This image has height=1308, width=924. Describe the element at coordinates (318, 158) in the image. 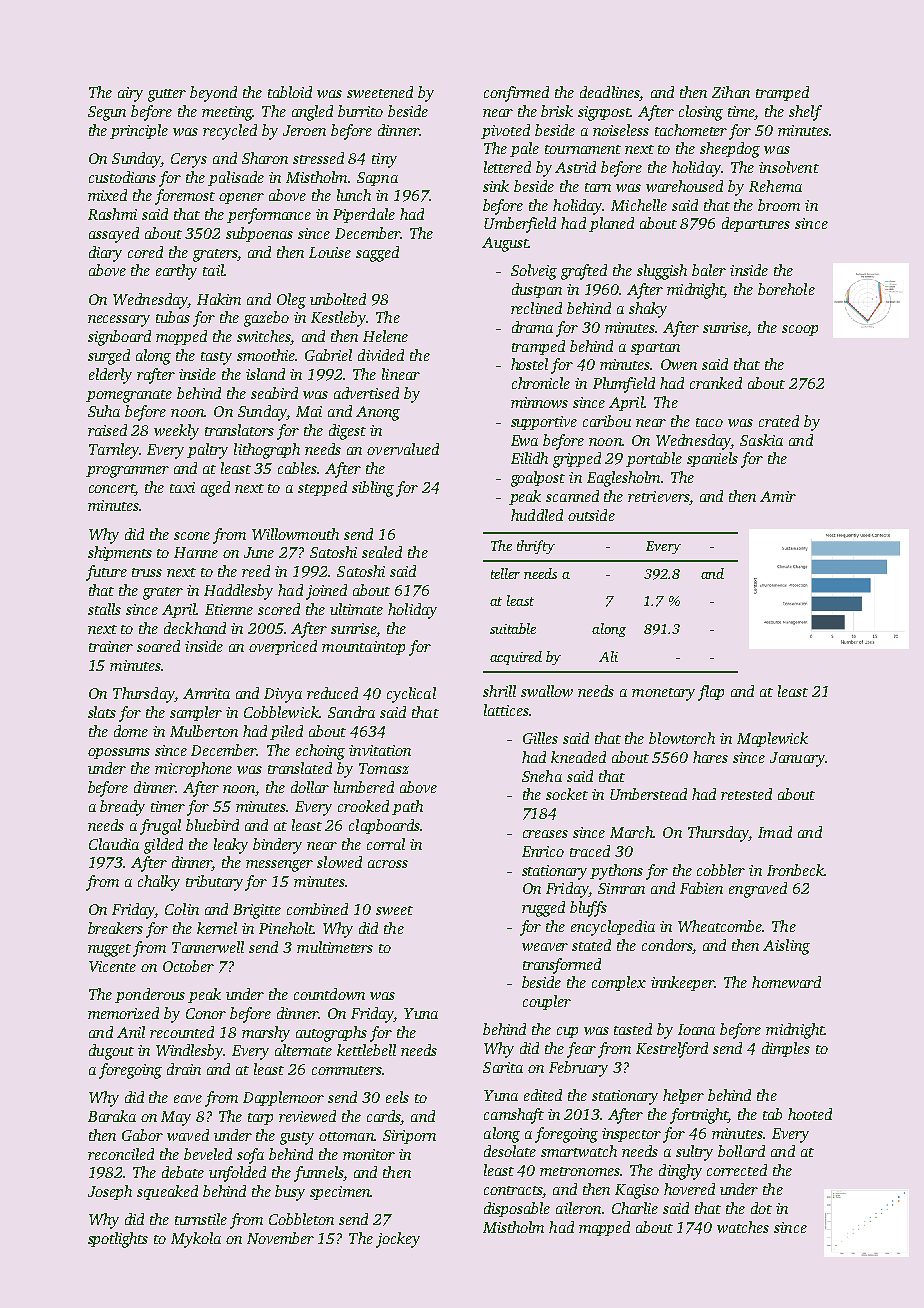

I see `stressed` at that location.
